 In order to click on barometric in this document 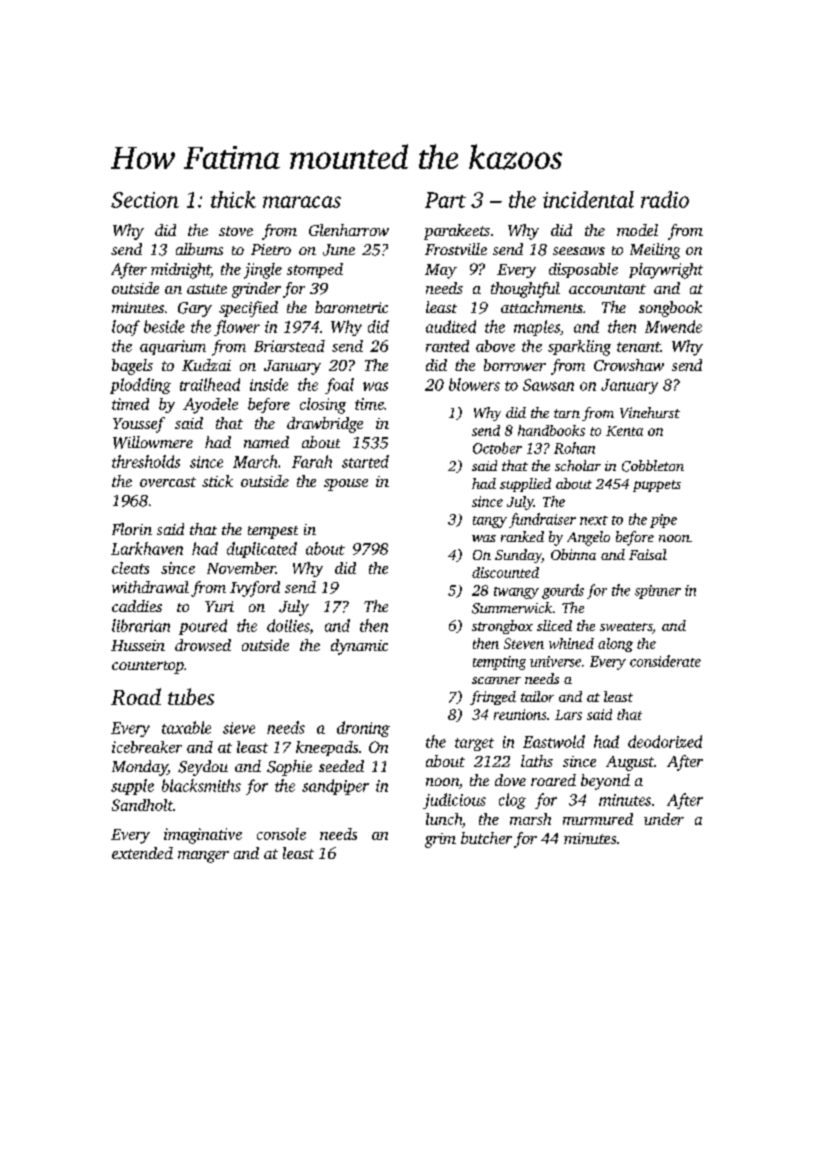, I will do `click(351, 307)`.
